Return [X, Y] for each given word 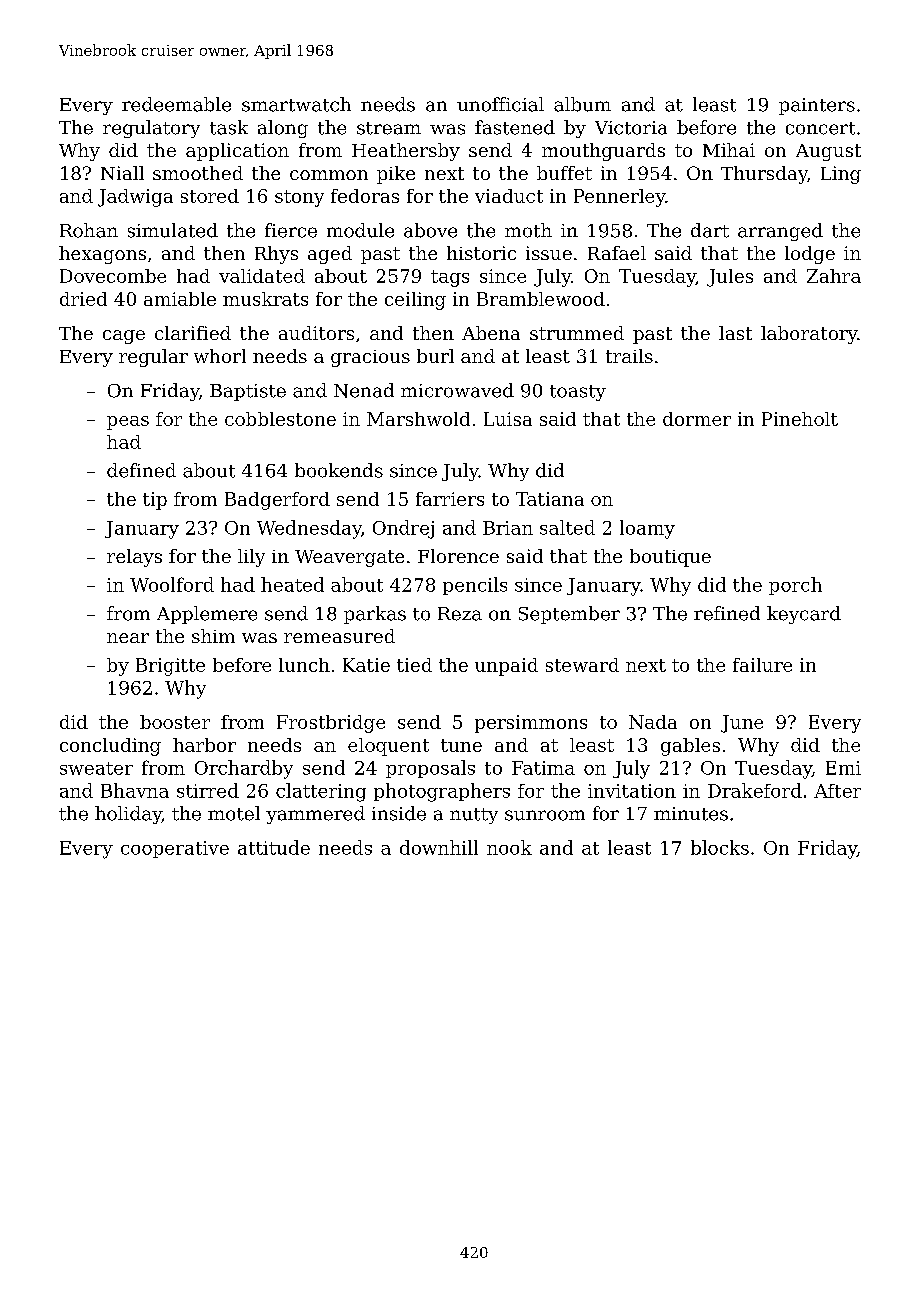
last [735, 333]
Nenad [364, 390]
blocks [720, 847]
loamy [647, 529]
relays [134, 558]
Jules [730, 278]
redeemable [176, 104]
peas [128, 423]
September [569, 615]
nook [509, 847]
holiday [128, 815]
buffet [564, 173]
